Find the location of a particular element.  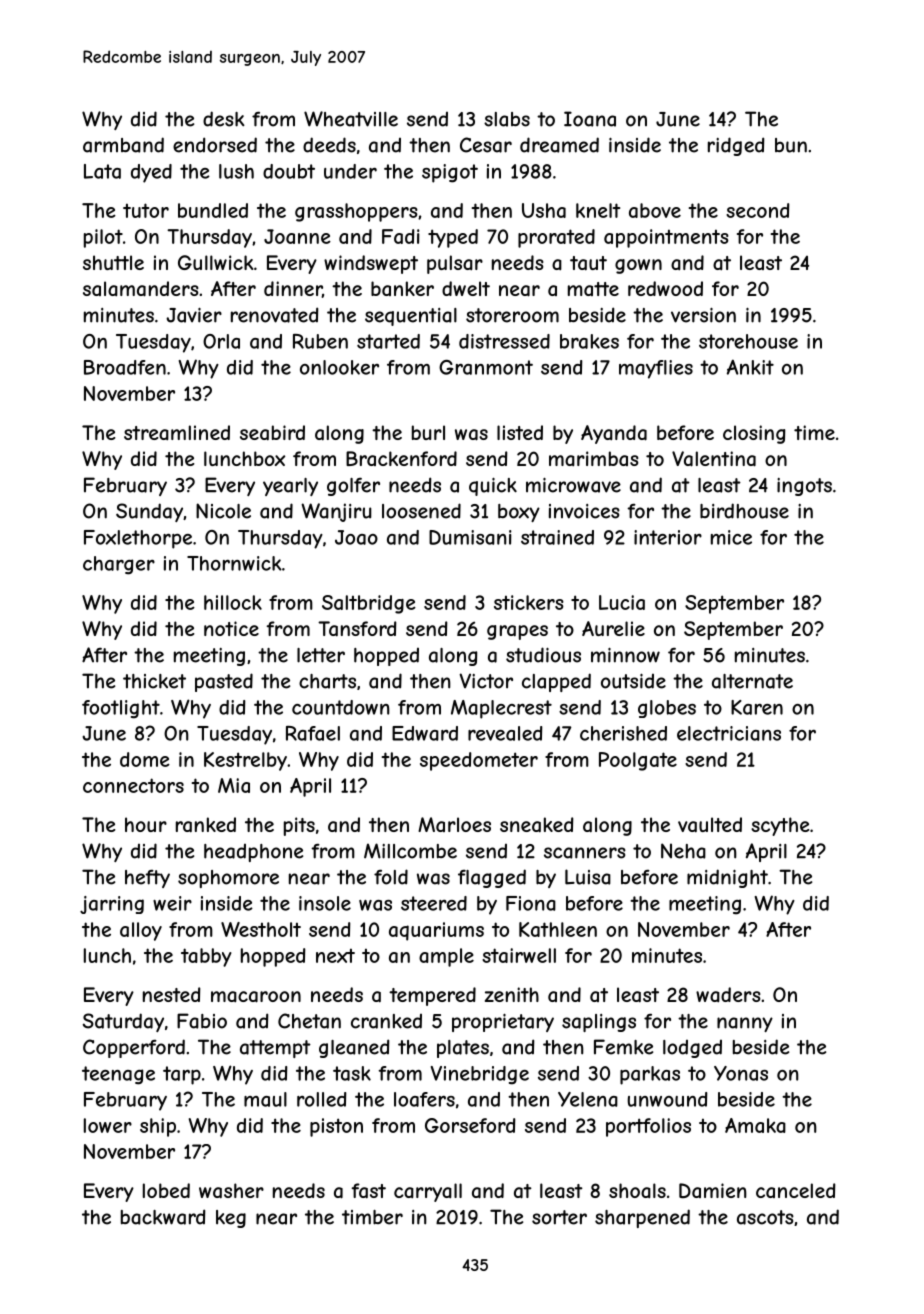

tutor is located at coordinates (146, 210).
